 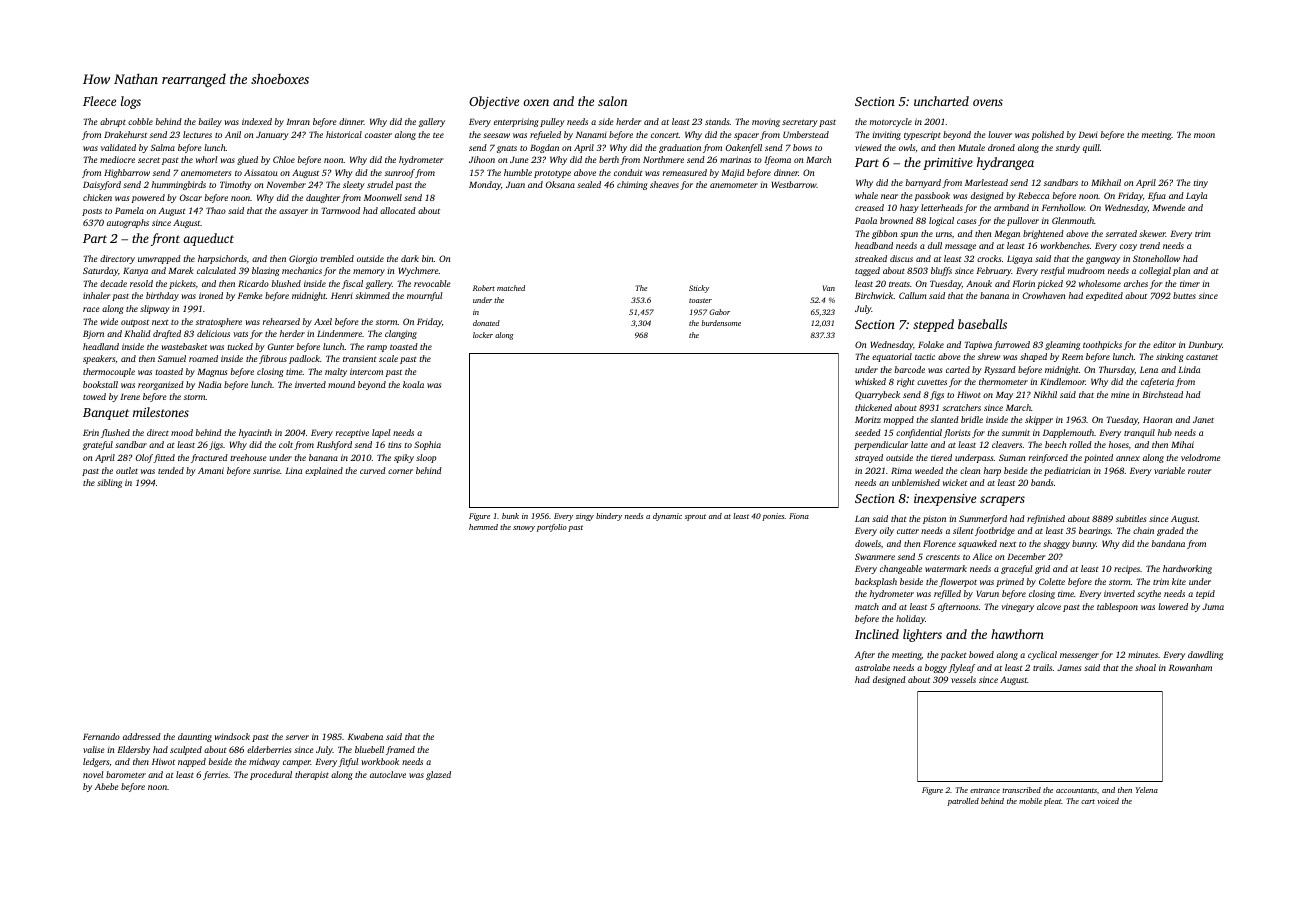 What do you see at coordinates (872, 667) in the screenshot?
I see `astrolabe` at bounding box center [872, 667].
